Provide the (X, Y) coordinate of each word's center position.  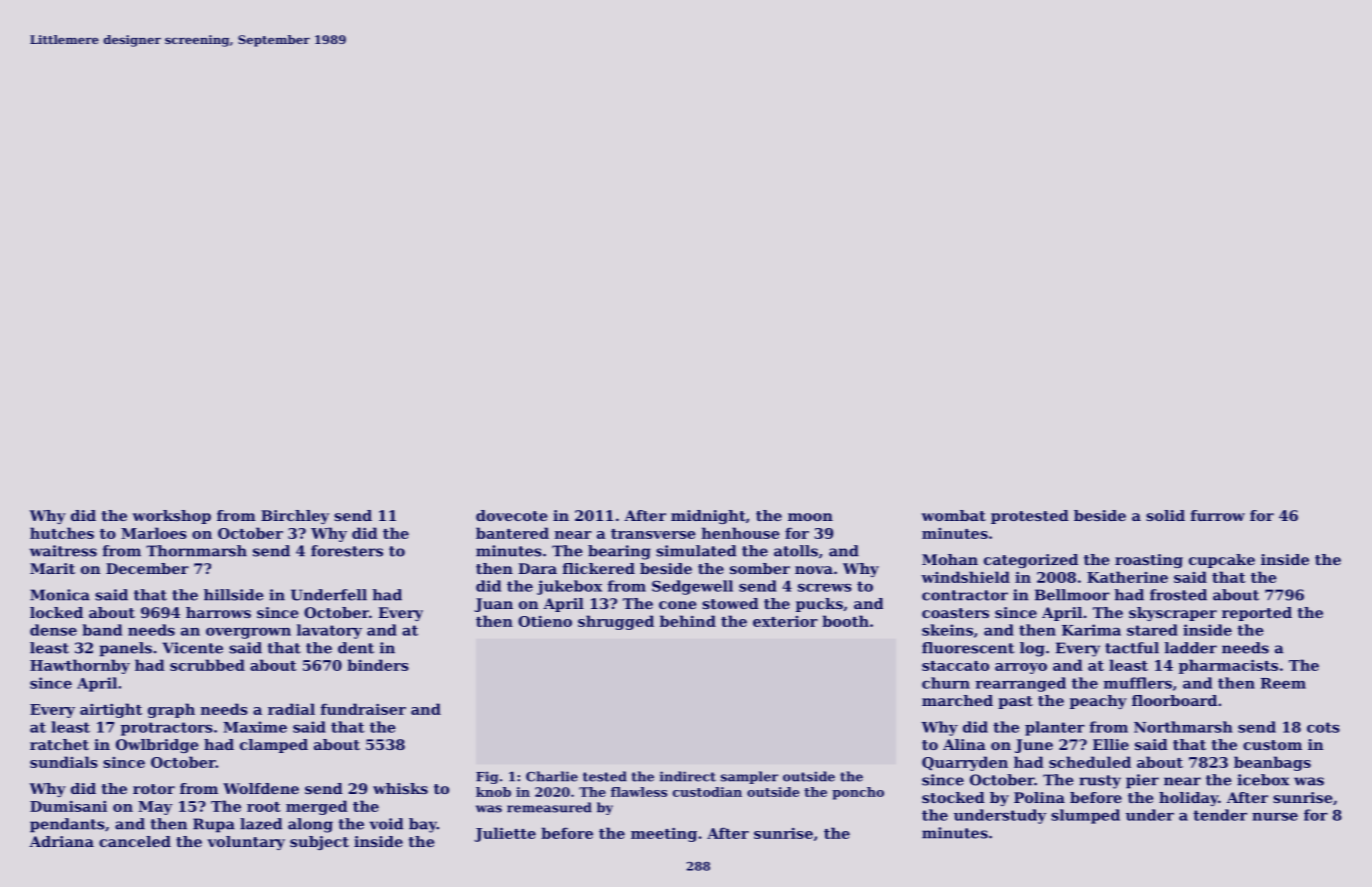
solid (1165, 515)
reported (1257, 614)
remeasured (549, 807)
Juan (493, 605)
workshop (172, 517)
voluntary (246, 843)
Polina (1039, 797)
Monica (60, 595)
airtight (111, 710)
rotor (154, 789)
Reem (1283, 683)
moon (810, 517)
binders (378, 665)
